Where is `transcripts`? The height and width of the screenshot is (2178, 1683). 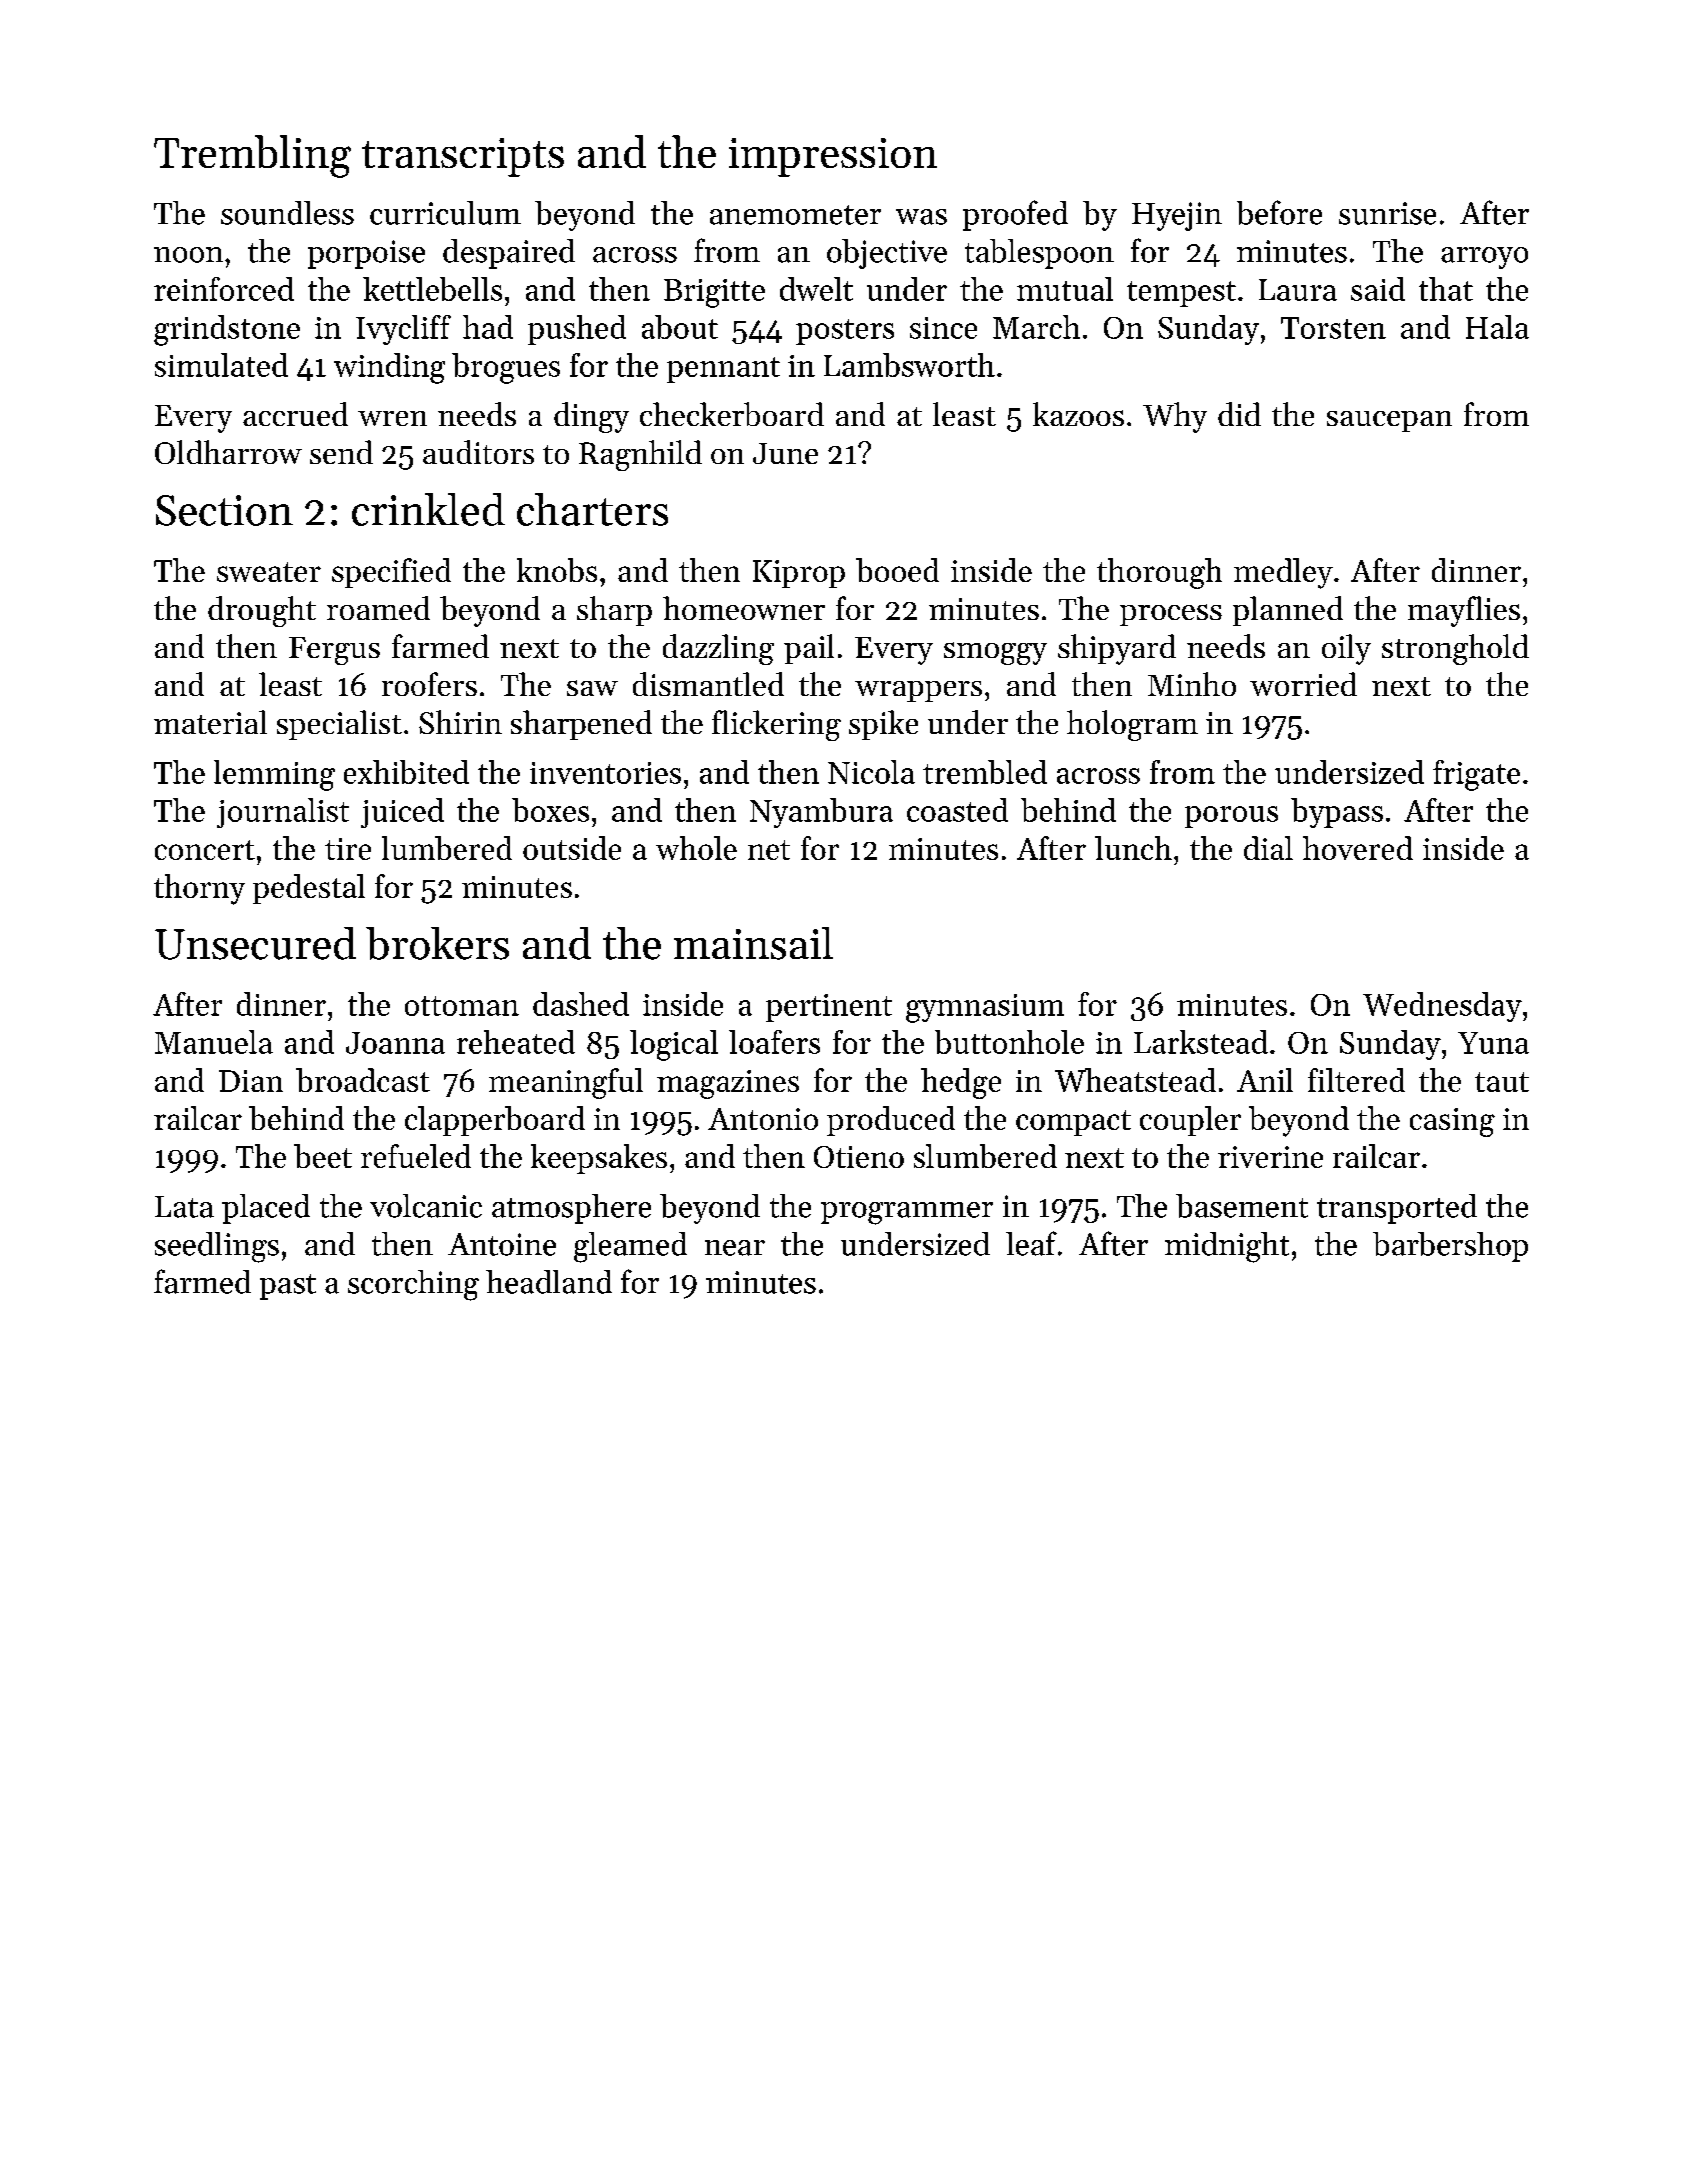
transcripts is located at coordinates (463, 157).
